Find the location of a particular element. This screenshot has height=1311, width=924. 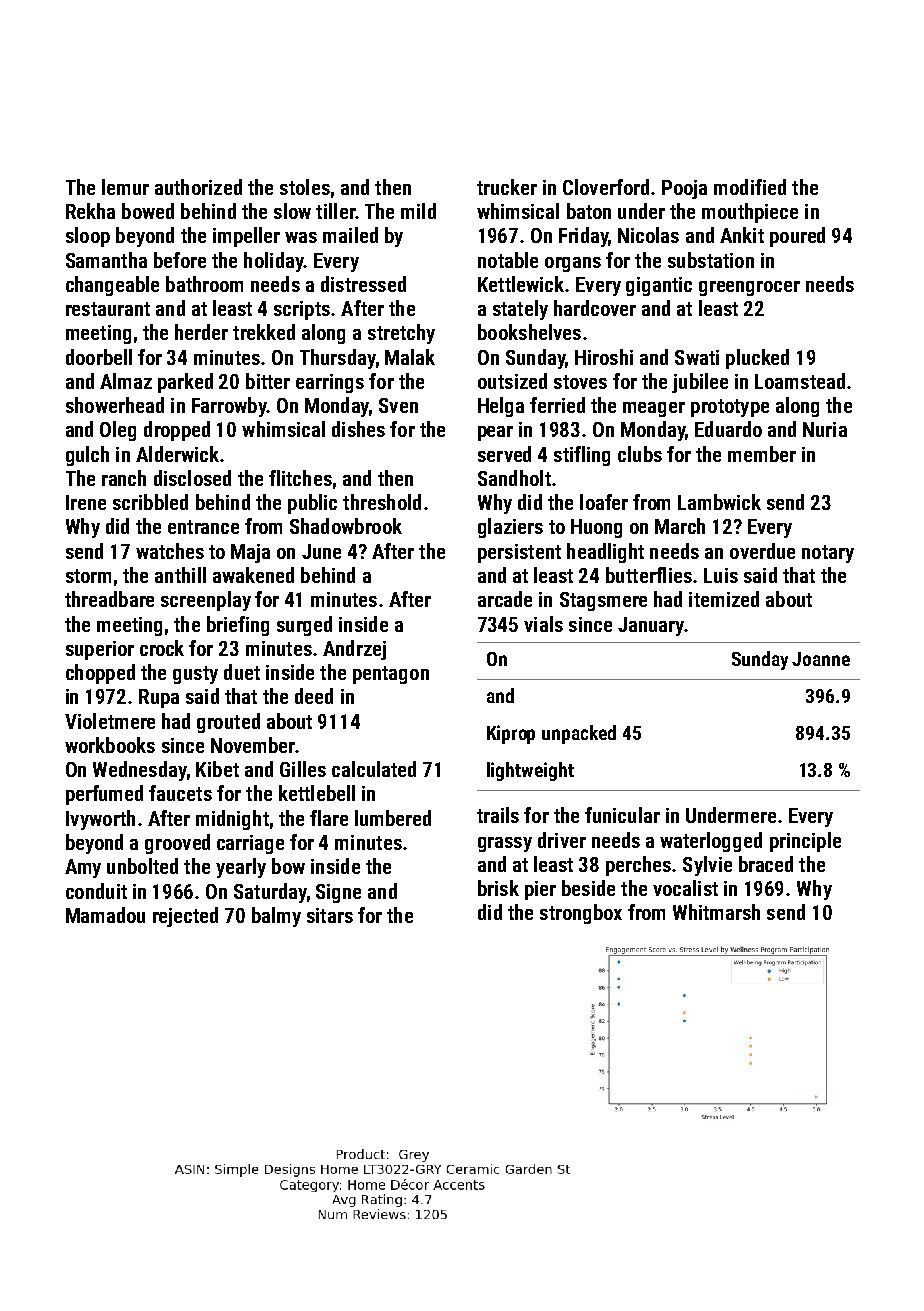

grouted is located at coordinates (228, 723).
